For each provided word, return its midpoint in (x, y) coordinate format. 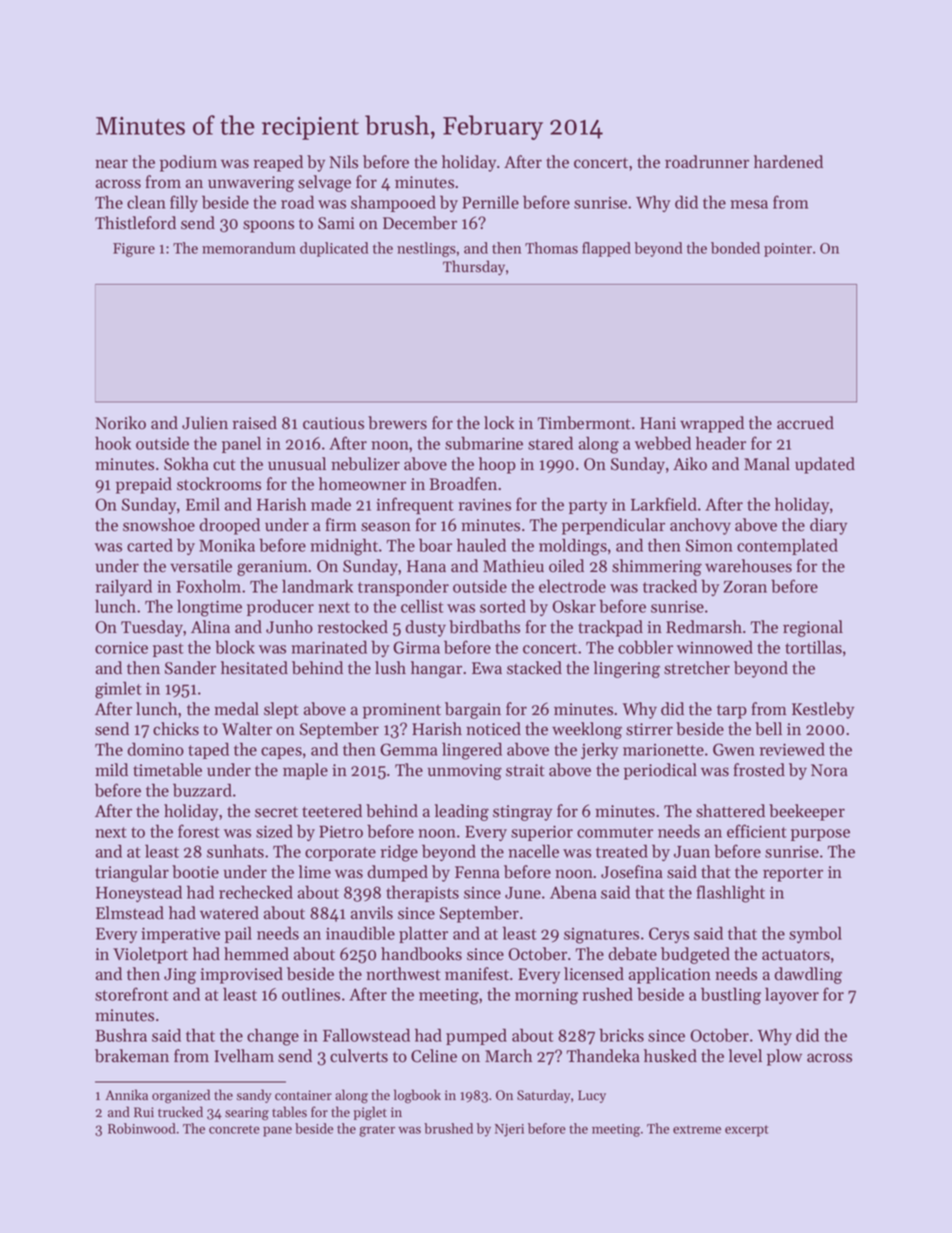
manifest (477, 974)
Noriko (120, 423)
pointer (788, 250)
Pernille (490, 202)
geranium (272, 568)
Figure (134, 250)
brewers (397, 423)
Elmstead (130, 913)
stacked (534, 668)
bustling (731, 996)
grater (377, 1131)
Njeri (509, 1130)
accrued (805, 423)
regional (813, 628)
